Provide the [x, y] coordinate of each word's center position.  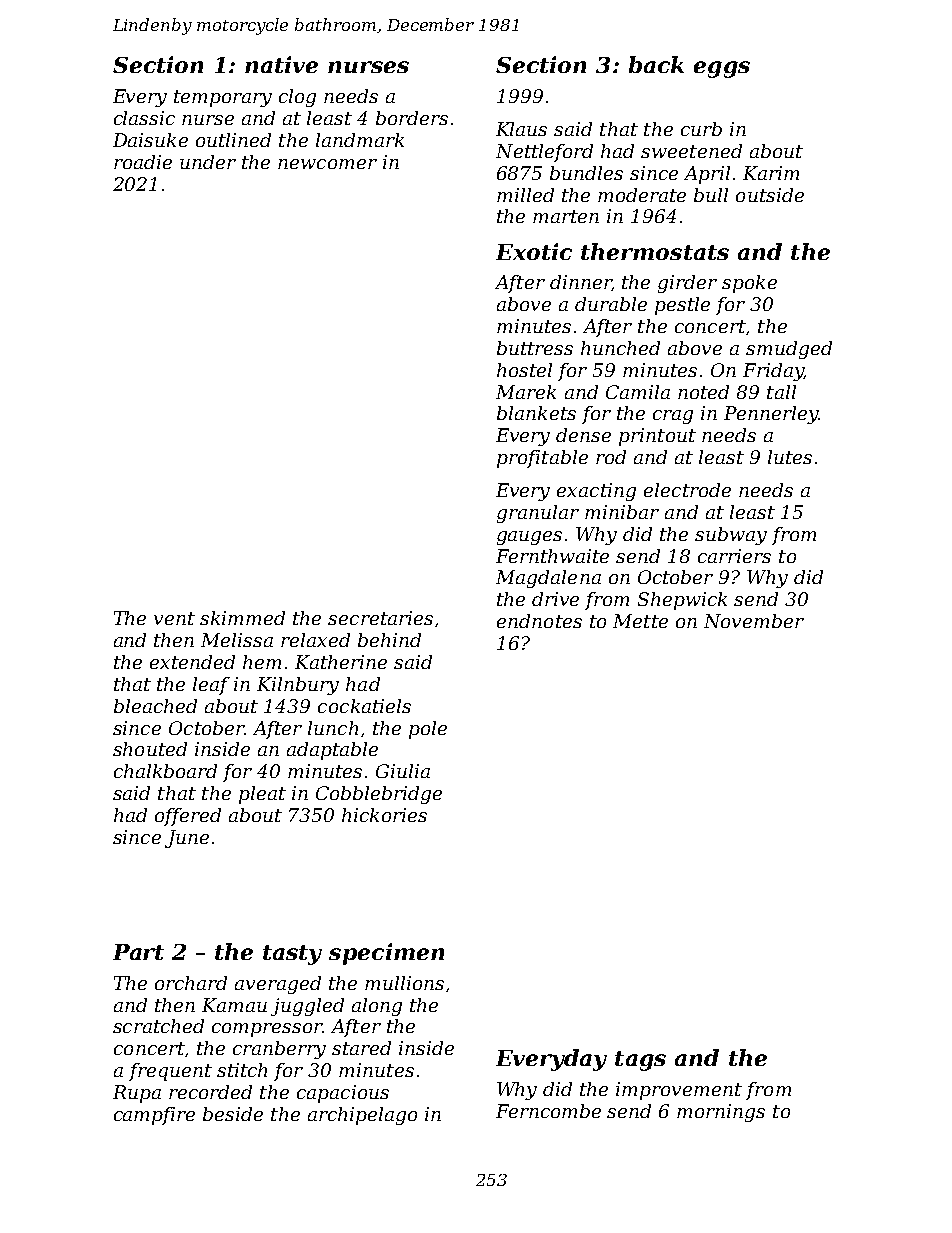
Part [138, 952]
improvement [679, 1091]
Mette [640, 621]
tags [640, 1061]
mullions [404, 983]
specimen [386, 954]
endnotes [539, 621]
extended [192, 662]
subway [731, 536]
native [281, 64]
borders [412, 118]
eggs [722, 69]
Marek [526, 392]
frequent [170, 1072]
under [208, 162]
